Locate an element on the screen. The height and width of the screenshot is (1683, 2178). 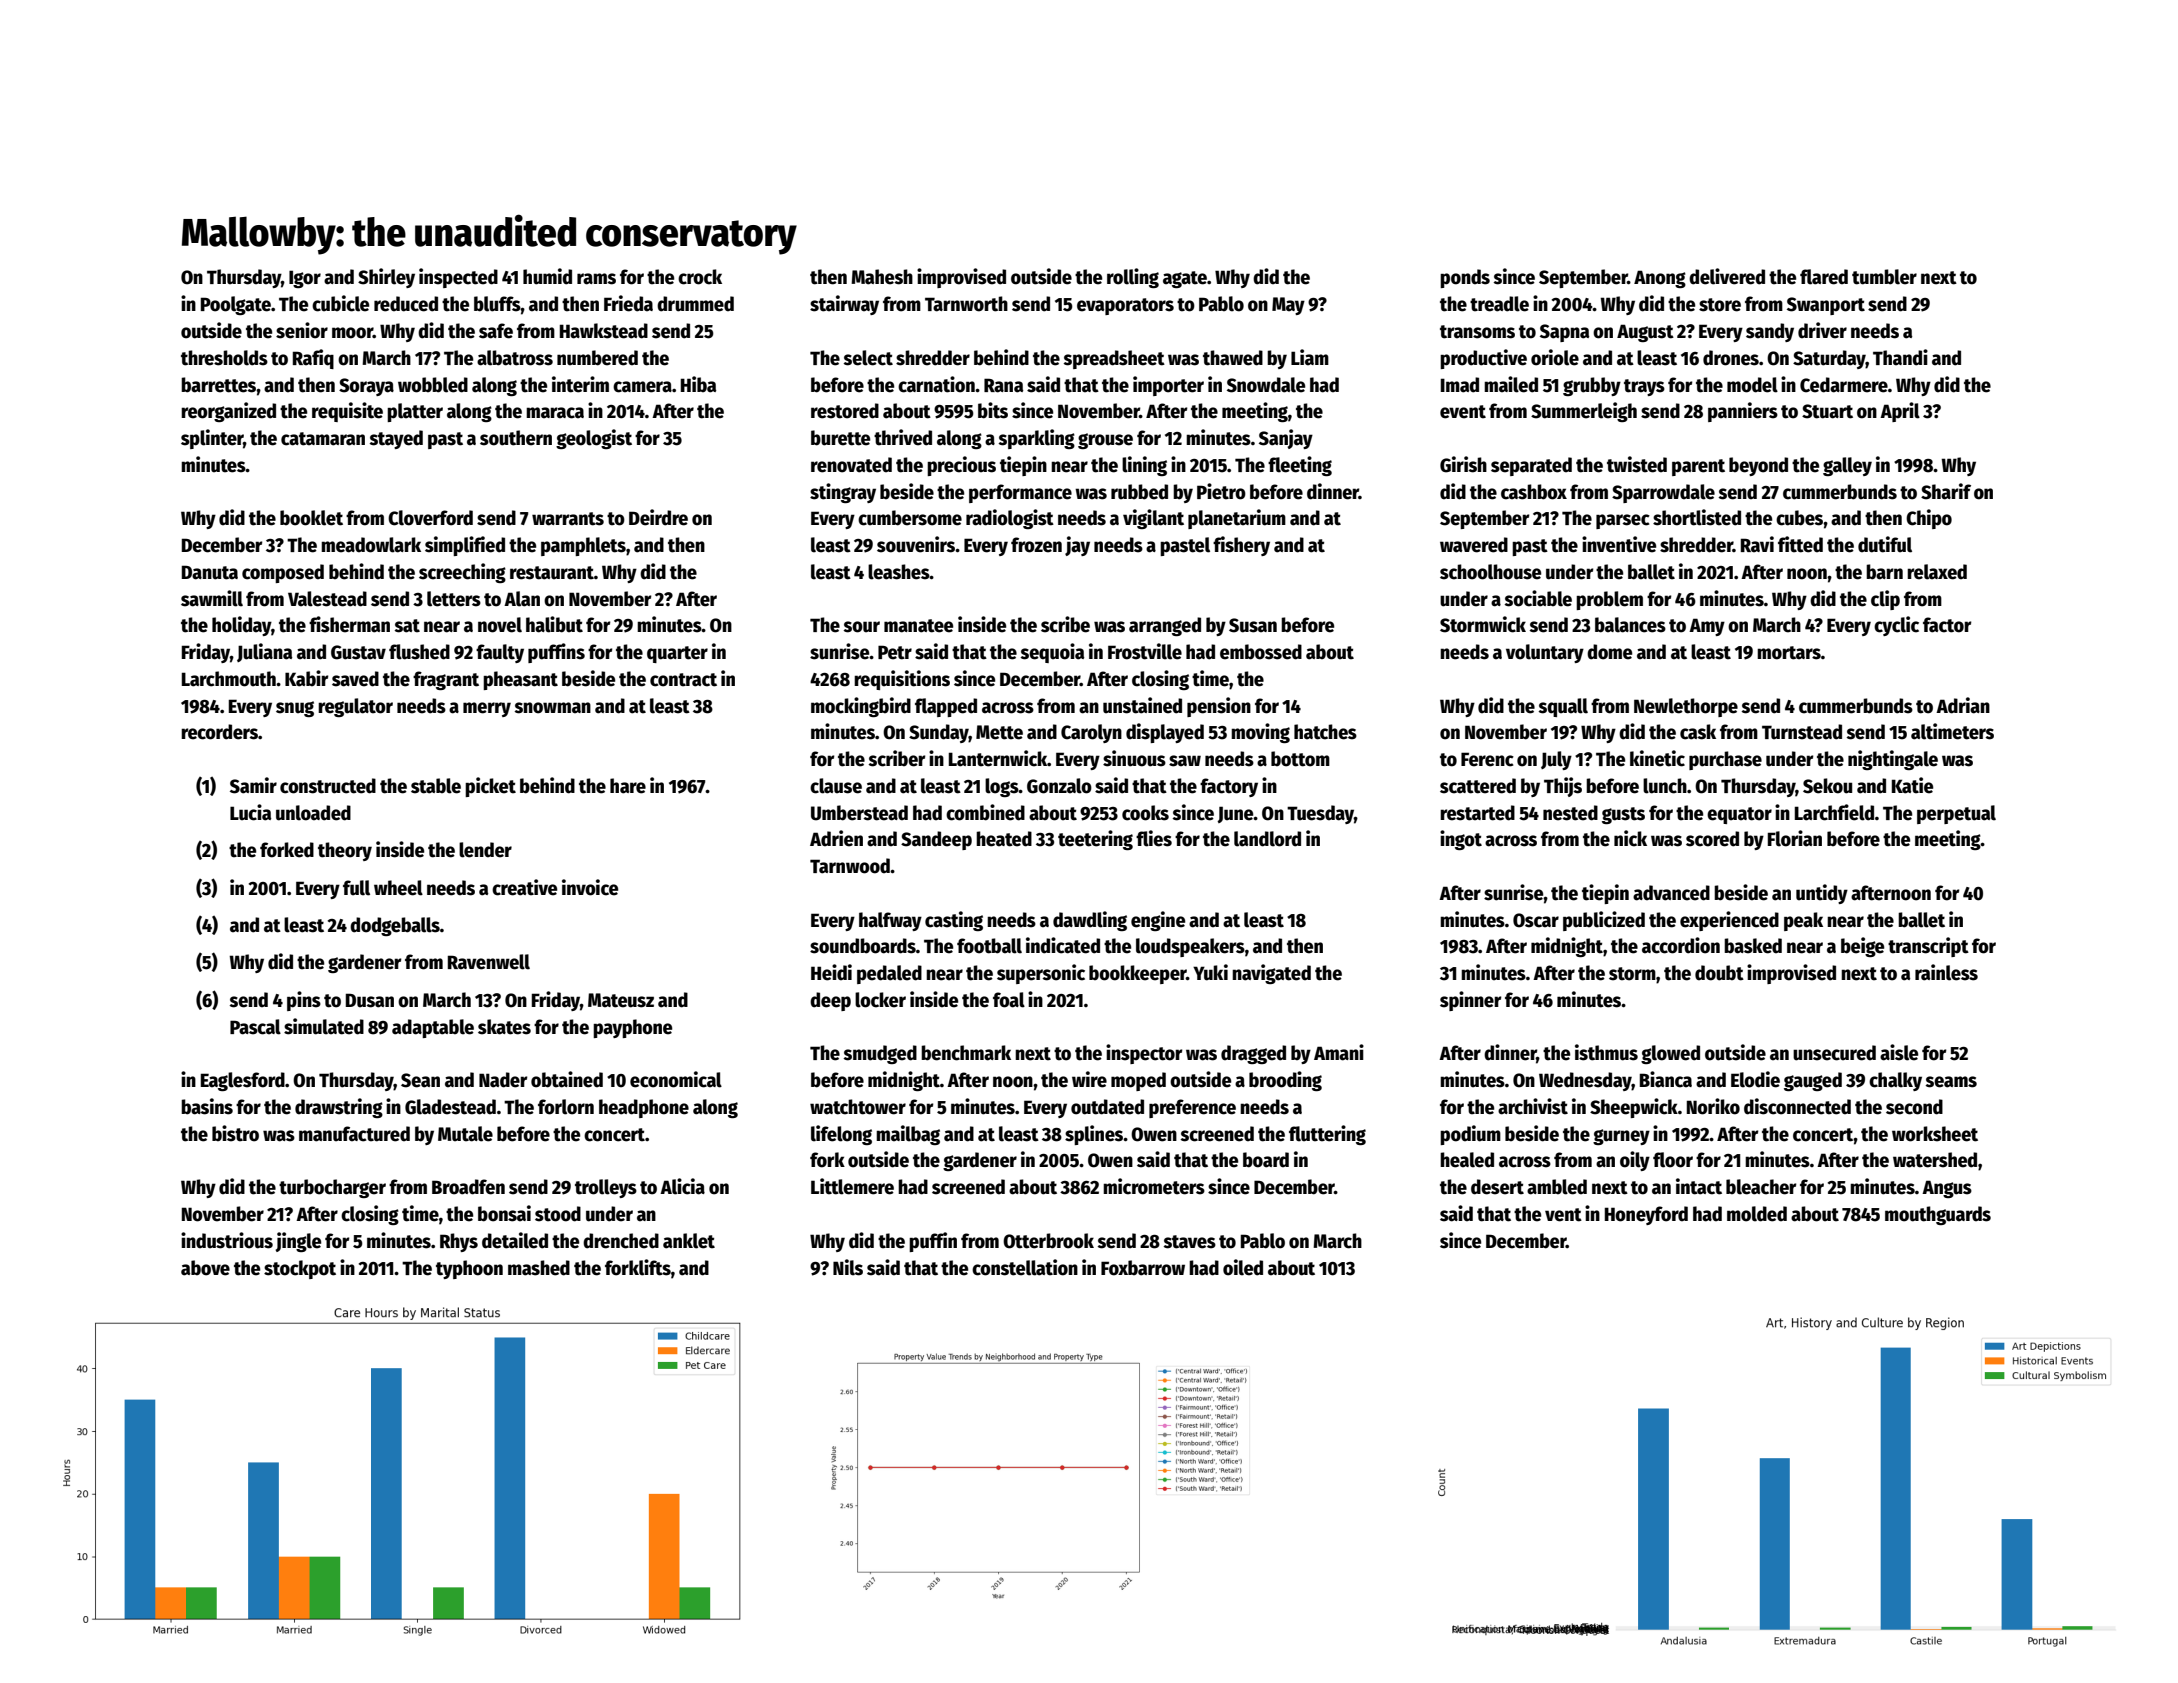
Igor is located at coordinates (305, 279).
